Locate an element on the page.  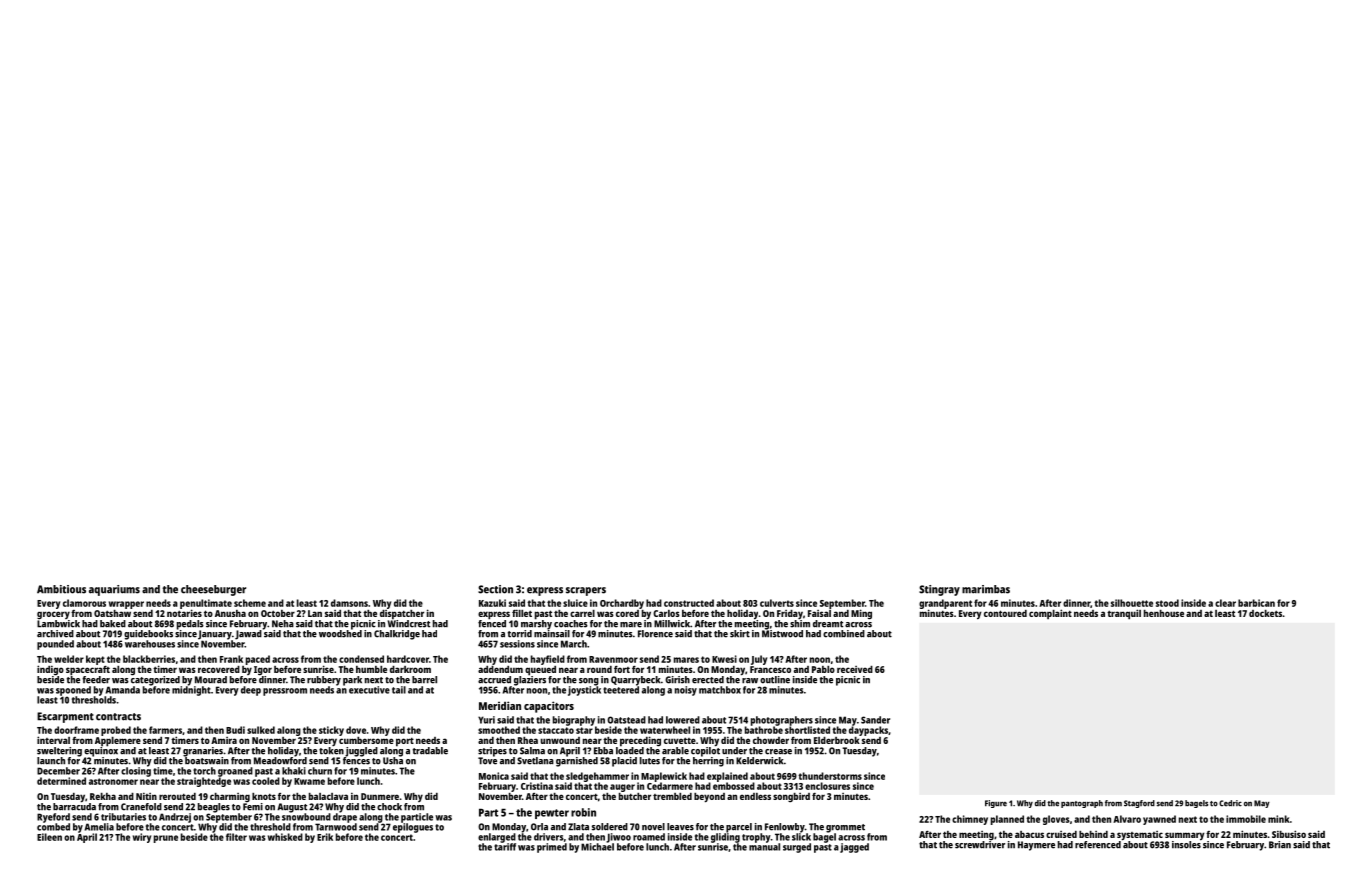
blackberries is located at coordinates (149, 659).
